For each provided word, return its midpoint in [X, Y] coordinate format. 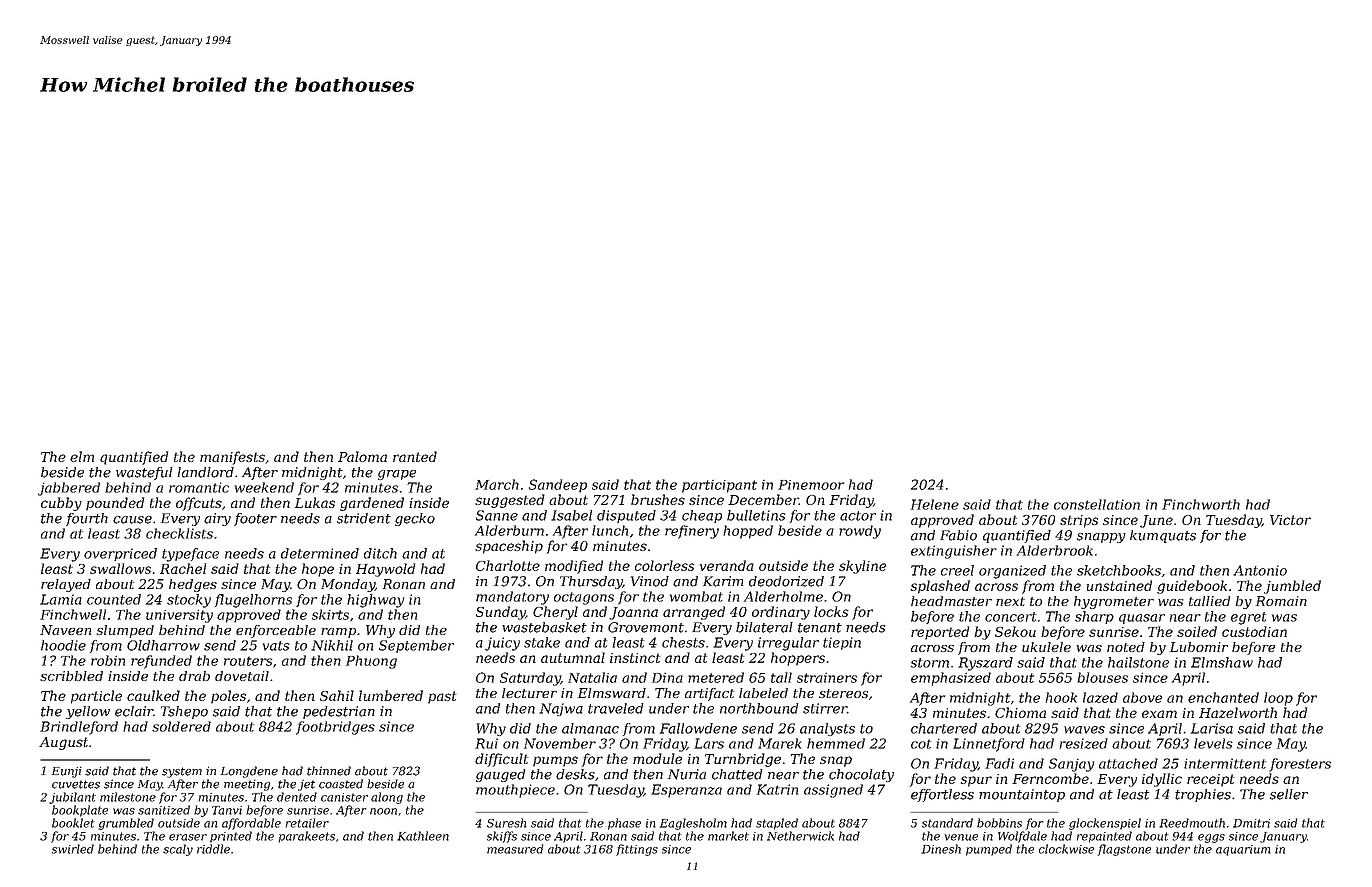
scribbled [71, 676]
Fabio [958, 535]
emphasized [951, 679]
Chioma [1020, 712]
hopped [748, 532]
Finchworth [1201, 504]
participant [719, 486]
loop [1278, 699]
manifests [232, 458]
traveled [616, 708]
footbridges [335, 728]
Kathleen [423, 836]
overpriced [120, 554]
